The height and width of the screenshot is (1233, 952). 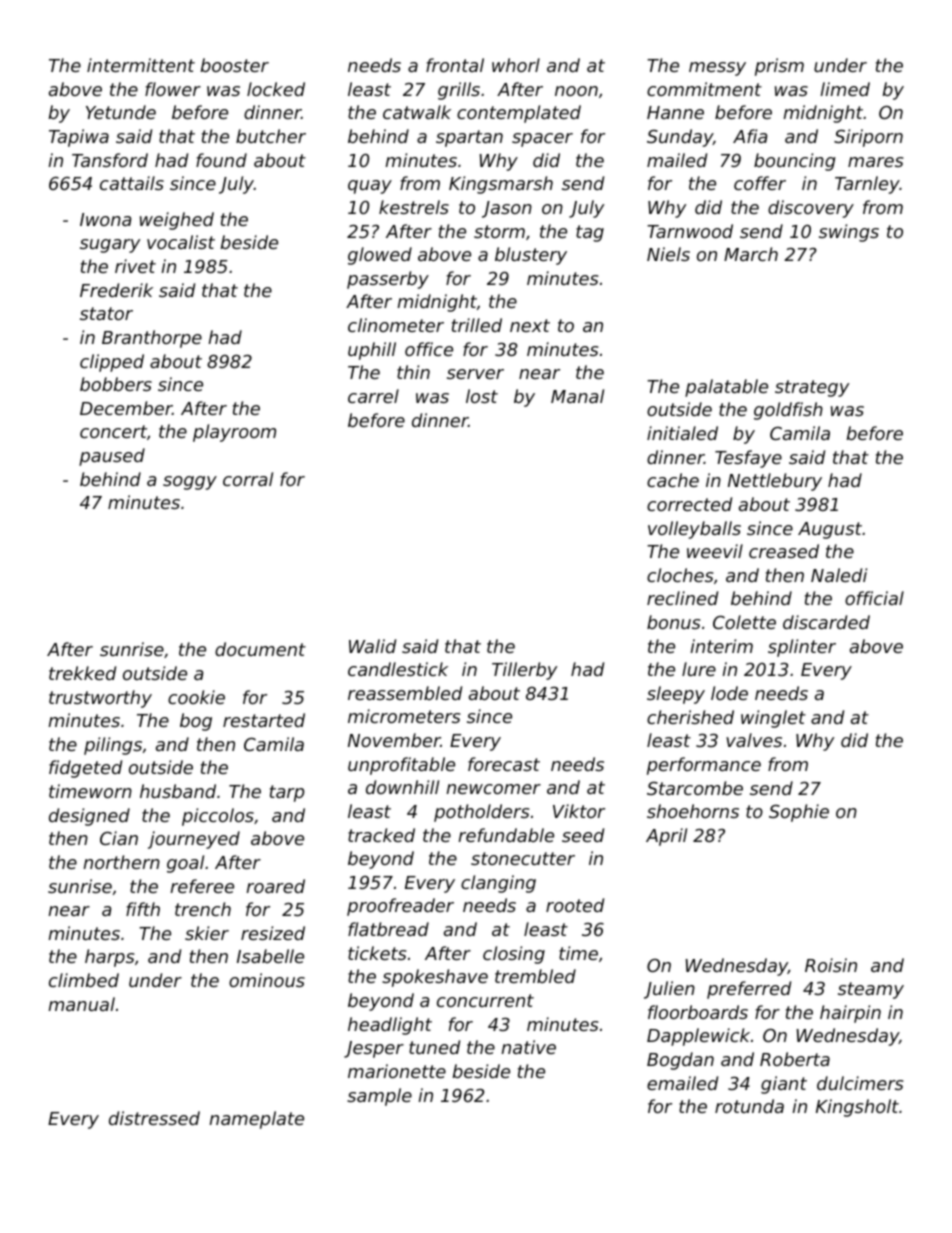 What do you see at coordinates (528, 1047) in the screenshot?
I see `native` at bounding box center [528, 1047].
